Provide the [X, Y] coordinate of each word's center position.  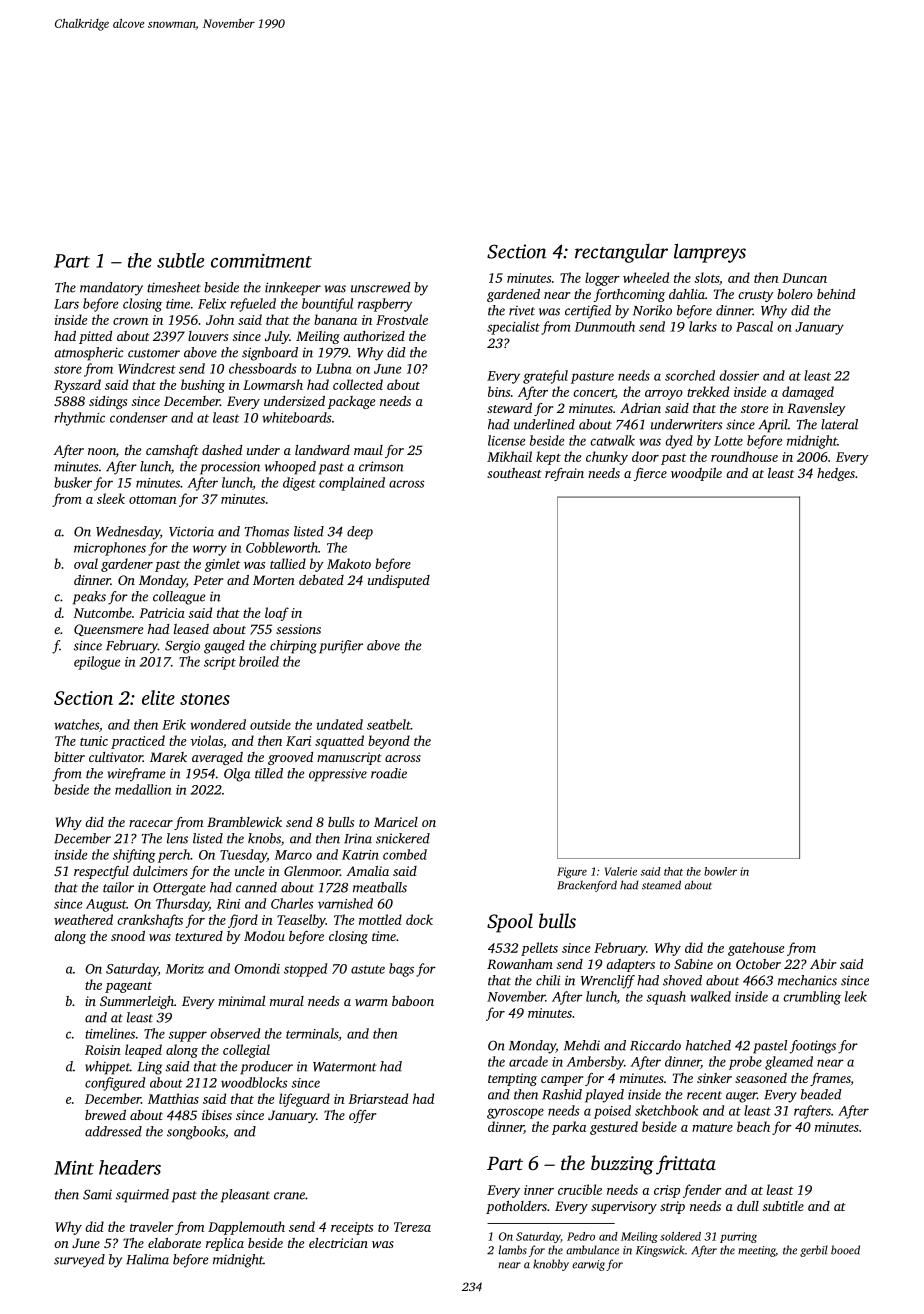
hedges [836, 474]
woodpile [696, 474]
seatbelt [389, 724]
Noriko [652, 310]
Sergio [182, 647]
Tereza [412, 1227]
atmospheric [89, 354]
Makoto [349, 563]
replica [225, 1244]
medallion [143, 789]
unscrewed [381, 287]
